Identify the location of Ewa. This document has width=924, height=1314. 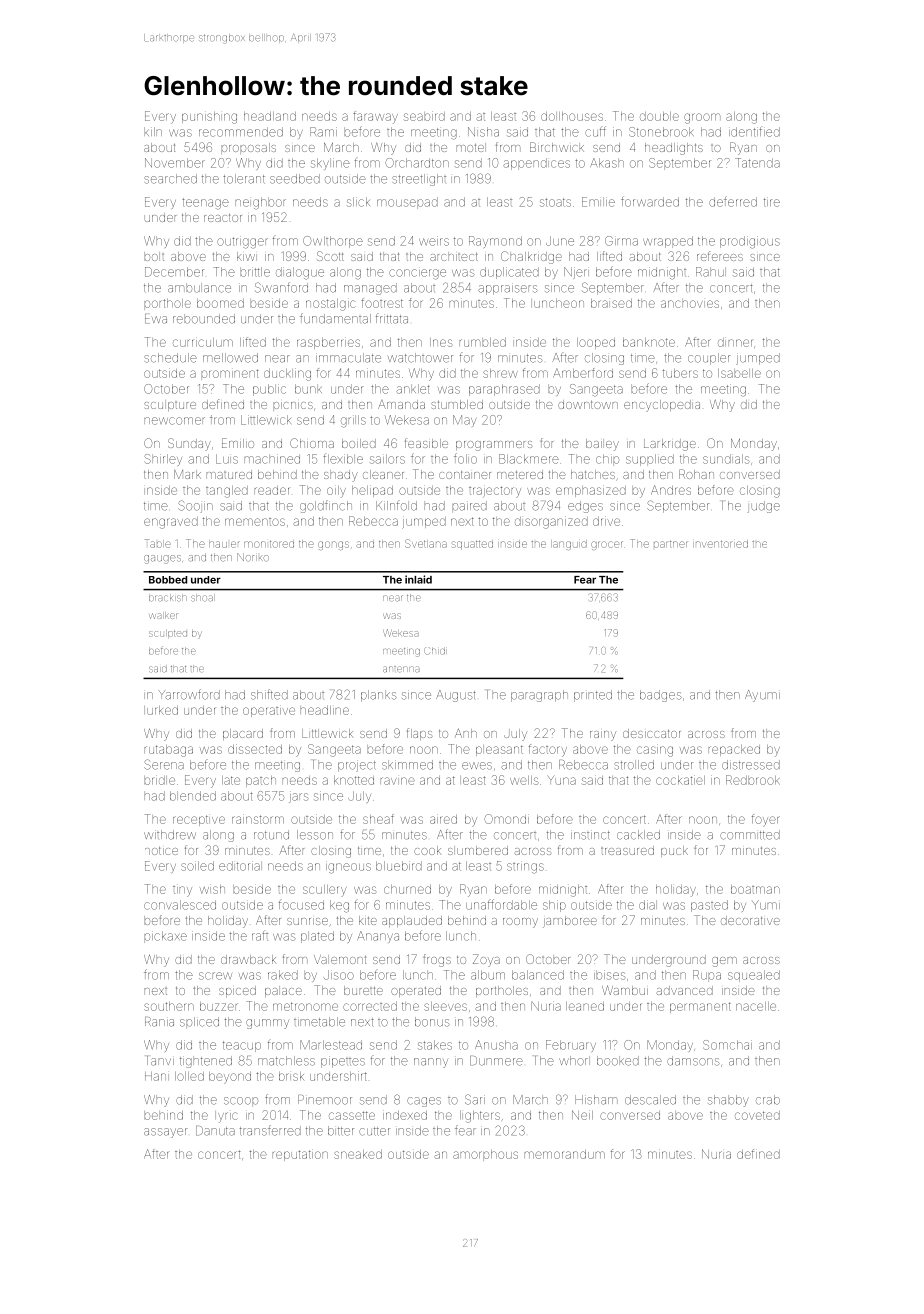
(156, 319).
